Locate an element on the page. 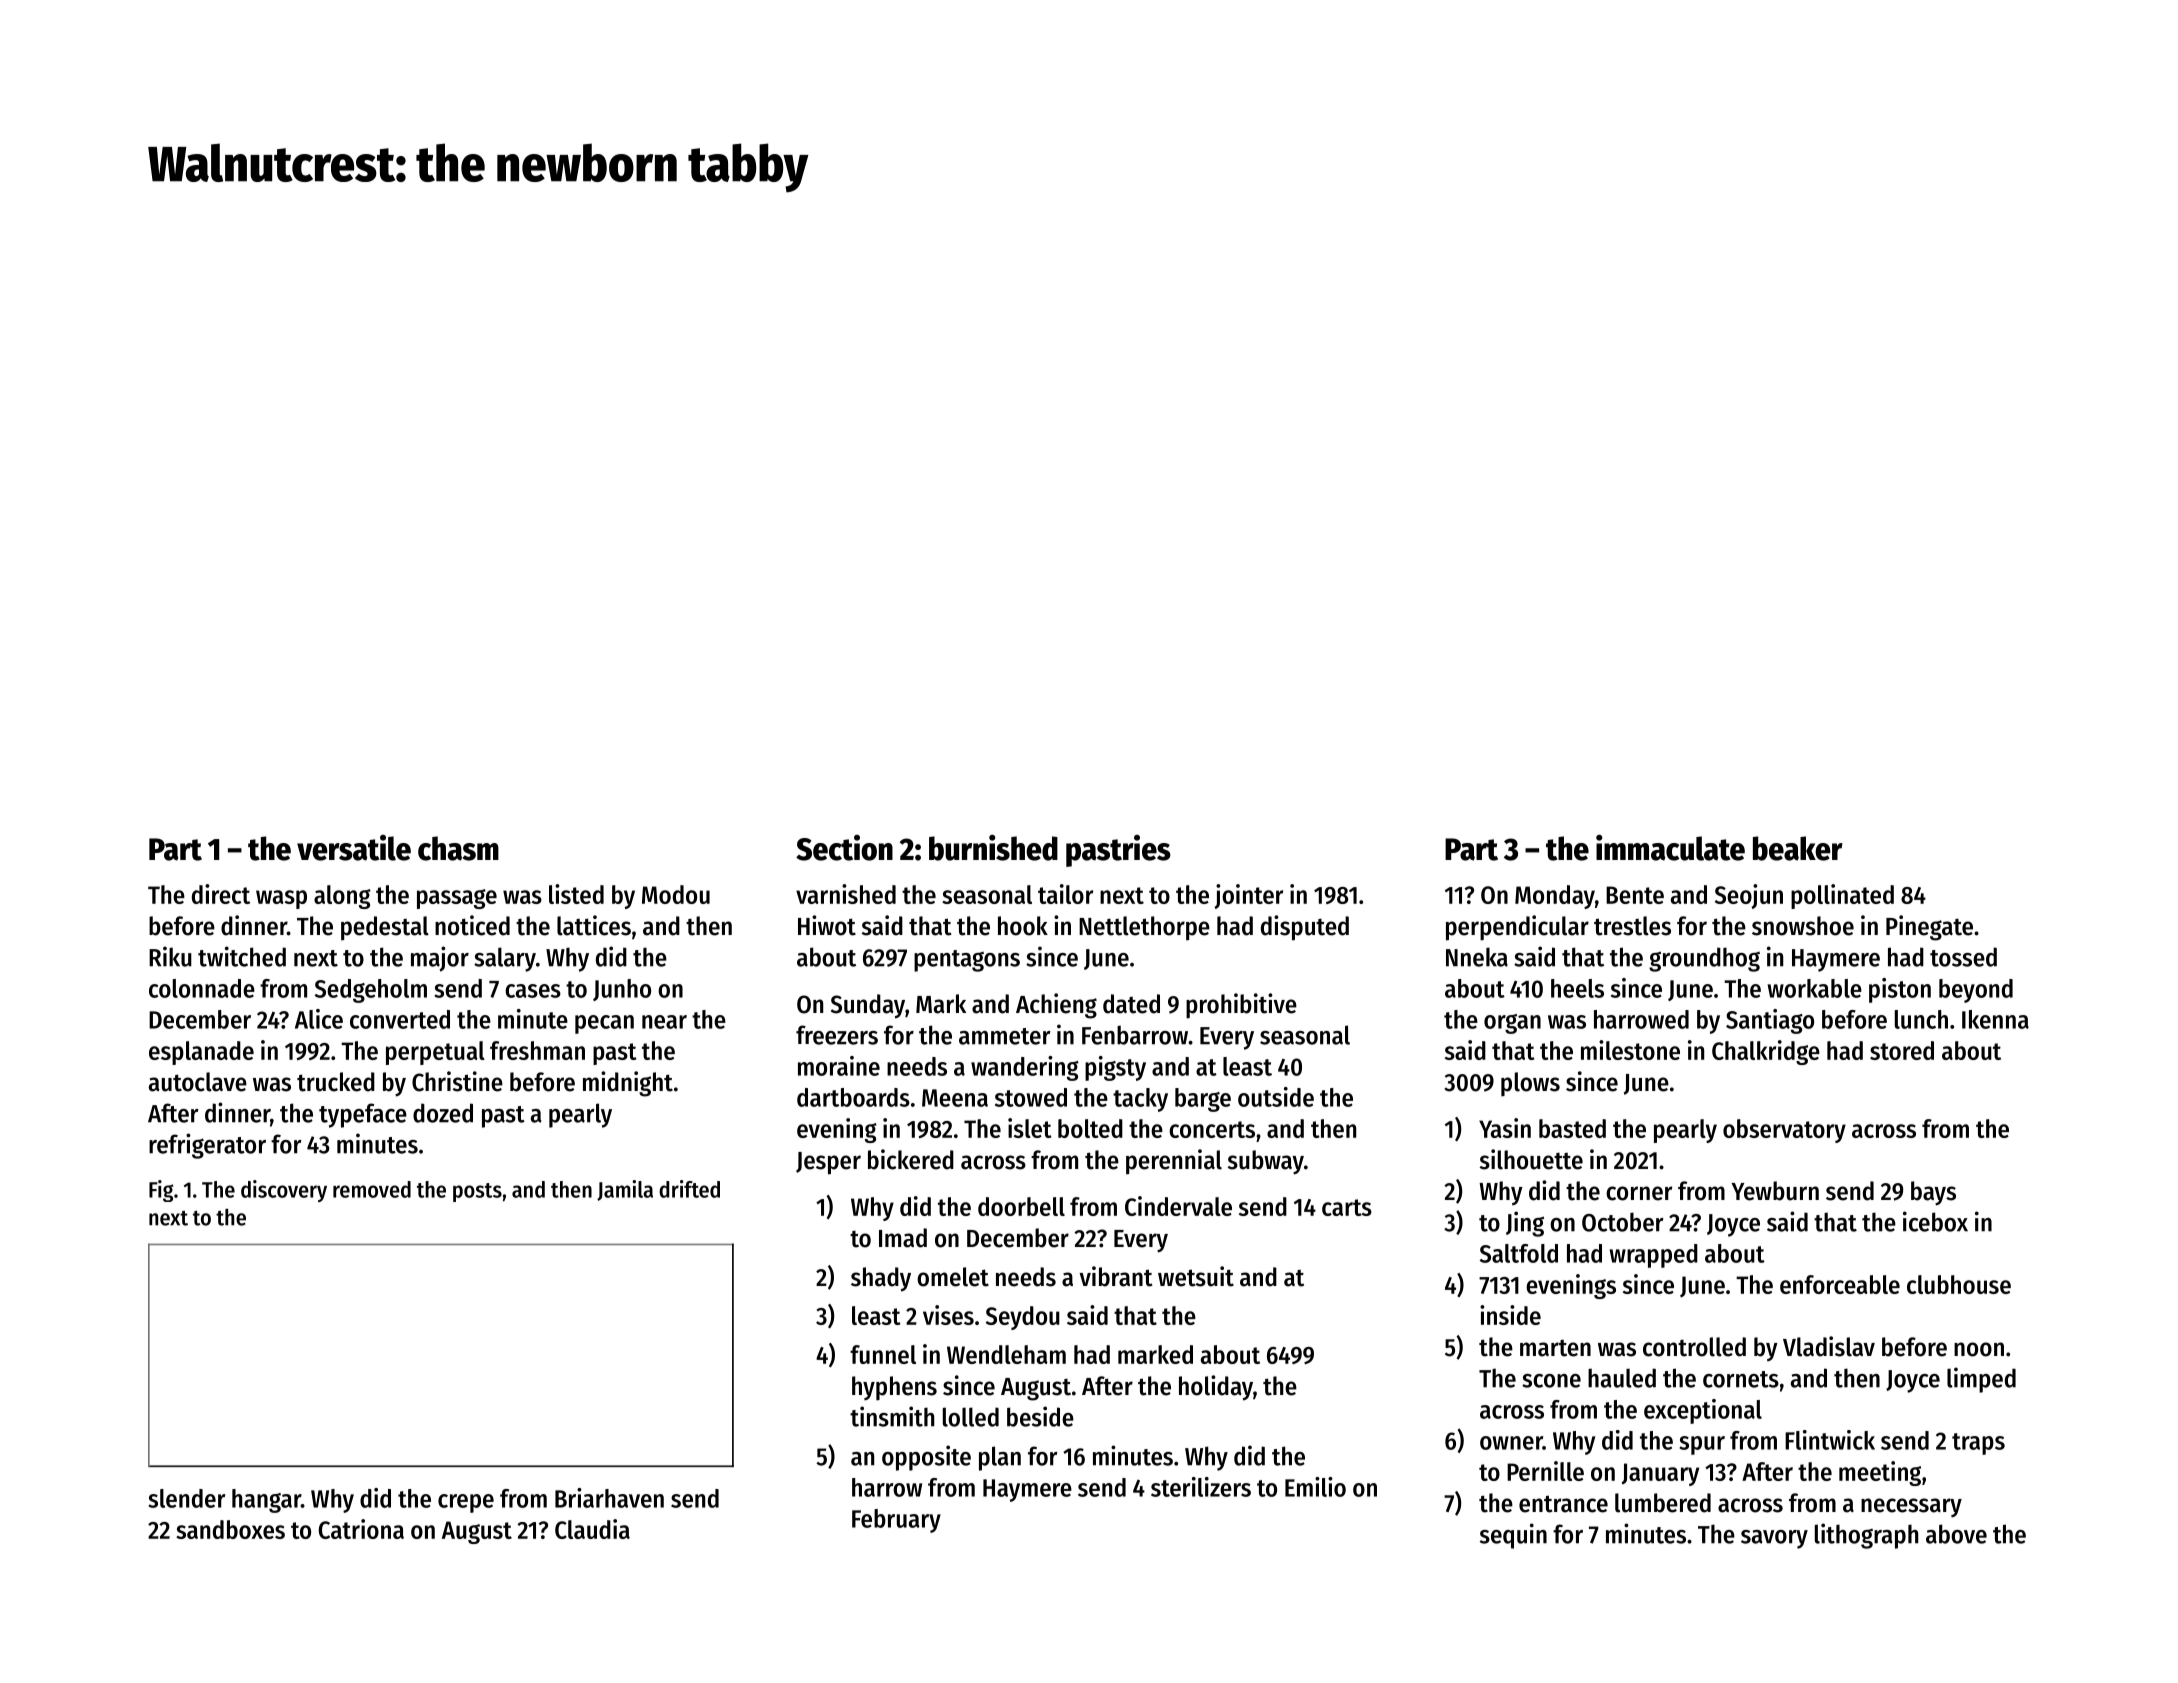 The image size is (2178, 1683). snowshoe is located at coordinates (1803, 926).
